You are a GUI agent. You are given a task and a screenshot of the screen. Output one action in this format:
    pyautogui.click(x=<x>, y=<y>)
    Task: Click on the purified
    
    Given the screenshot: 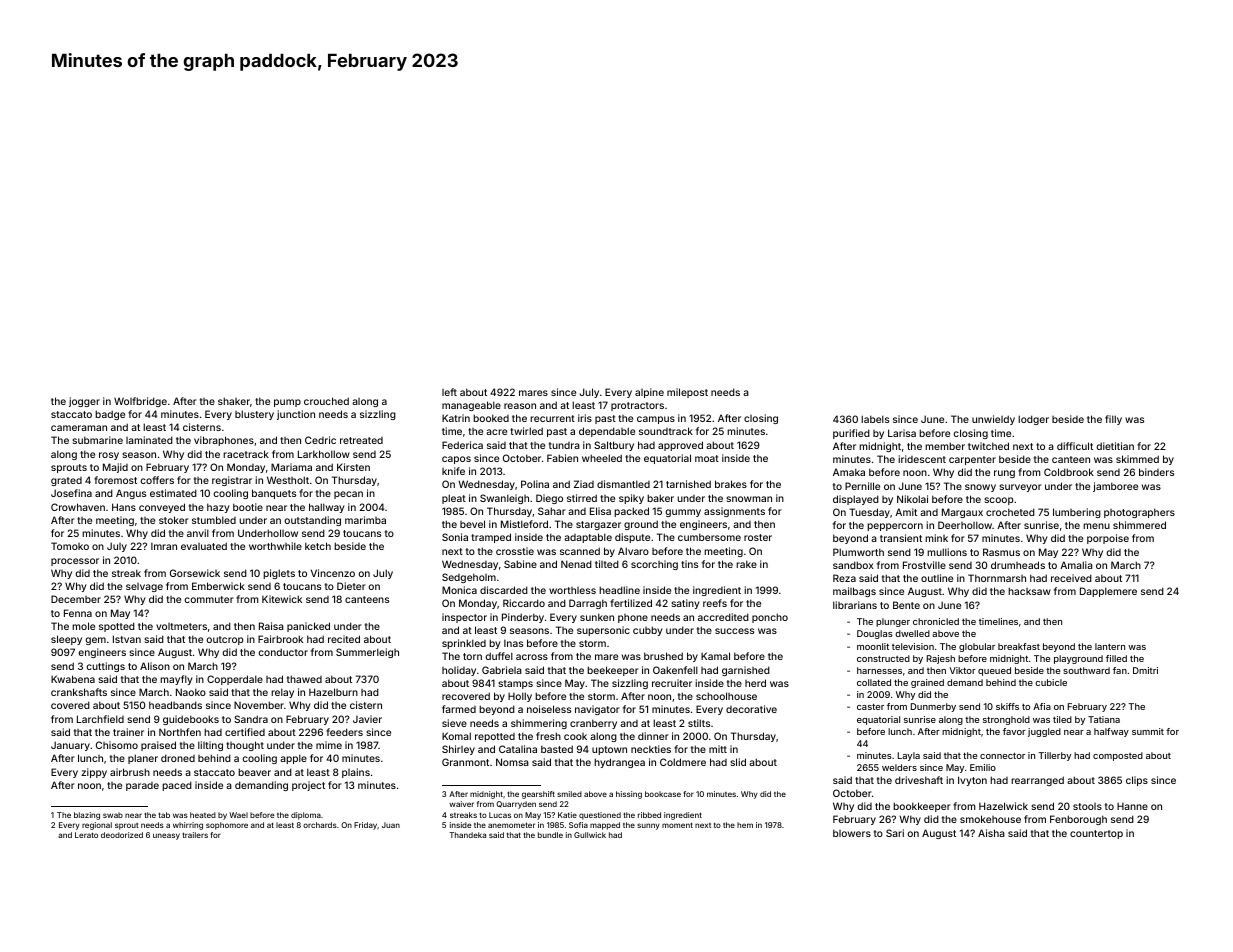 What is the action you would take?
    pyautogui.click(x=851, y=434)
